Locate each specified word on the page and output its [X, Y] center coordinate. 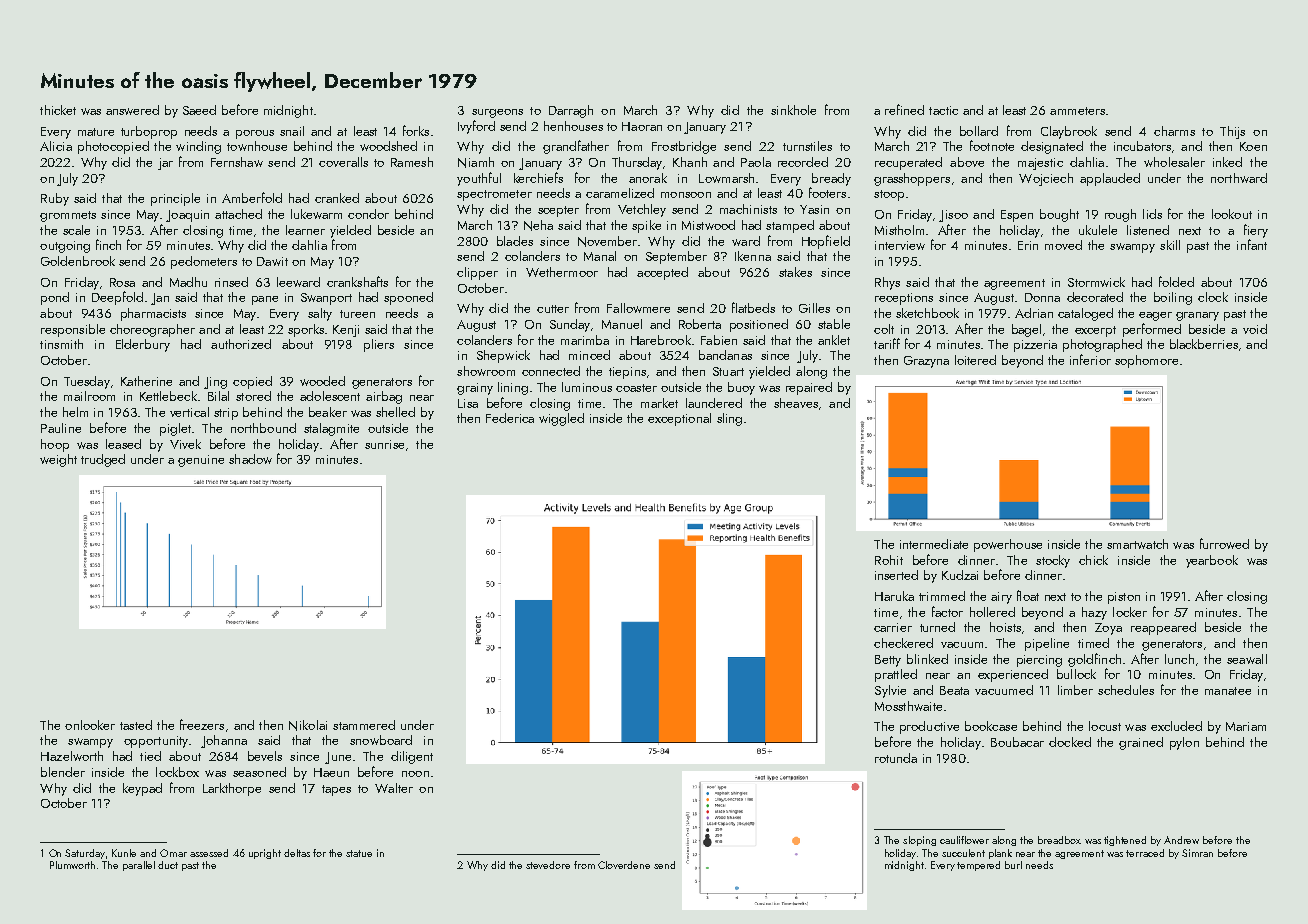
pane [265, 300]
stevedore [548, 865]
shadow [250, 459]
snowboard [381, 740]
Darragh [571, 111]
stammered [364, 725]
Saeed [199, 110]
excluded [1176, 726]
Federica [510, 418]
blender [63, 772]
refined [904, 109]
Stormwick [1096, 282]
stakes [795, 272]
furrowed [1224, 543]
